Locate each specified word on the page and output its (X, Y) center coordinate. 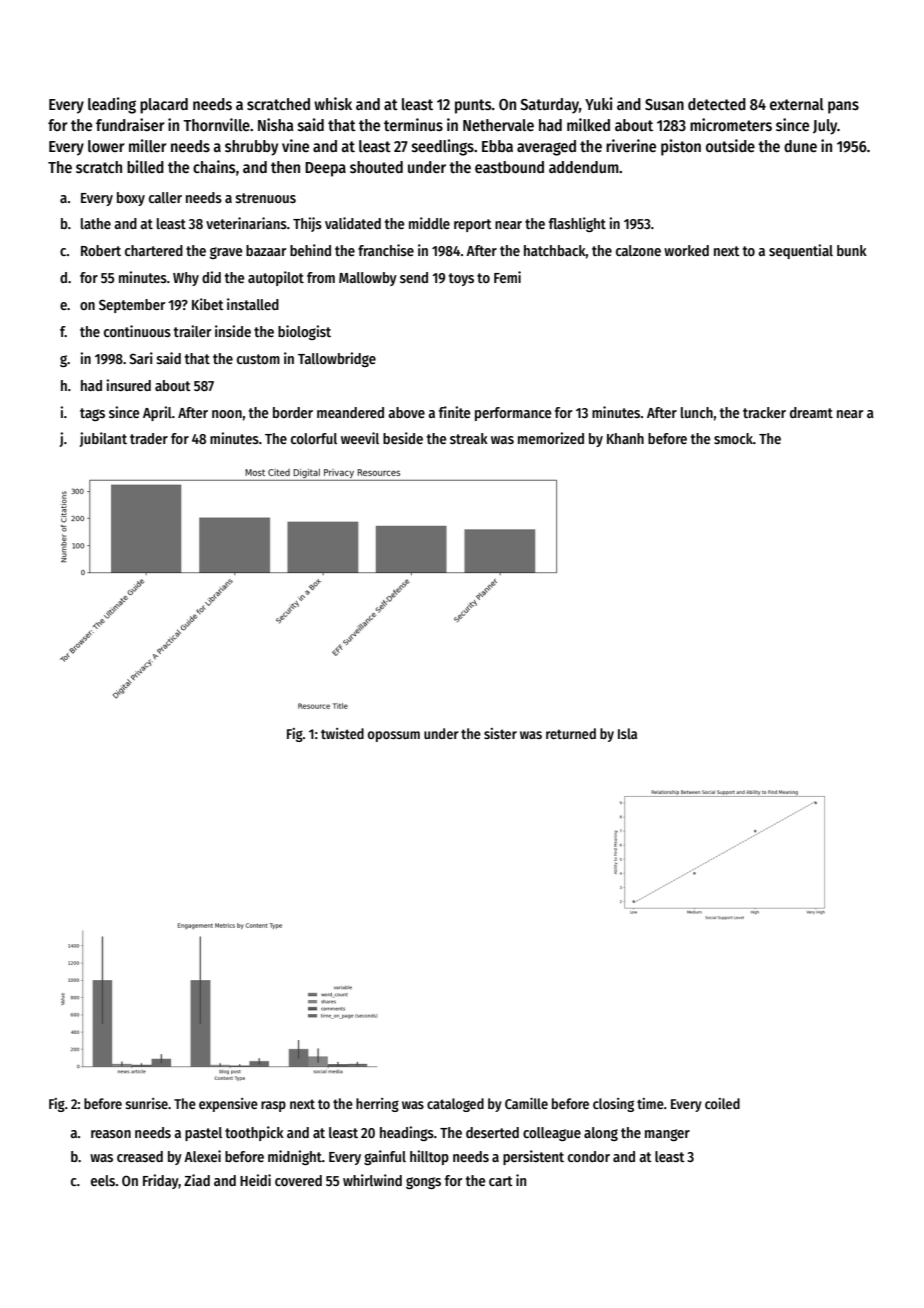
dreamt (811, 412)
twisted (342, 733)
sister (500, 733)
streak (469, 438)
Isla (627, 733)
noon (227, 414)
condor (589, 1156)
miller (148, 145)
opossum (394, 736)
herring (377, 1105)
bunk (852, 250)
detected (717, 104)
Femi (507, 277)
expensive (228, 1105)
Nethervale (498, 125)
